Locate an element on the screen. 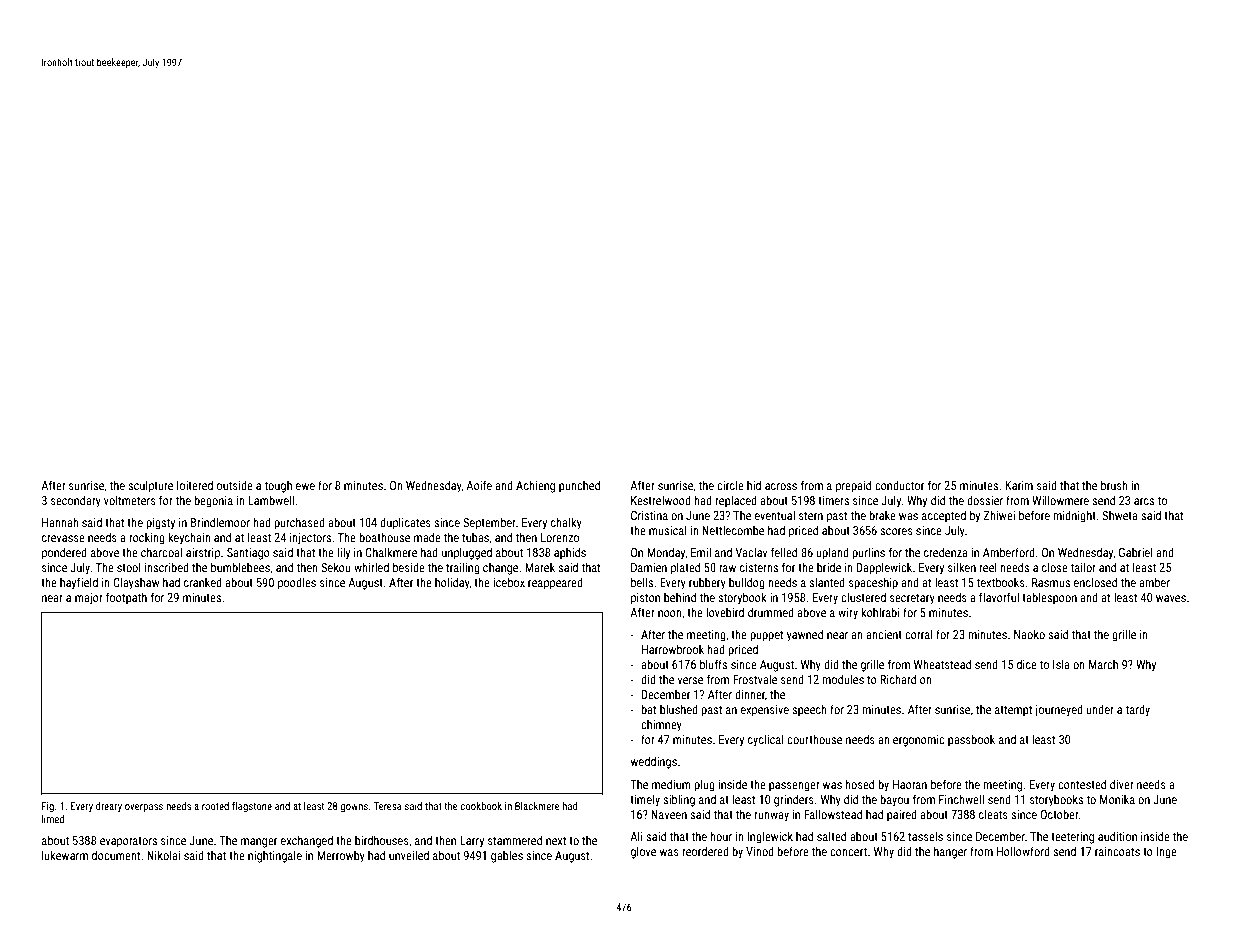 The height and width of the screenshot is (952, 1233). Naoko is located at coordinates (1029, 634).
